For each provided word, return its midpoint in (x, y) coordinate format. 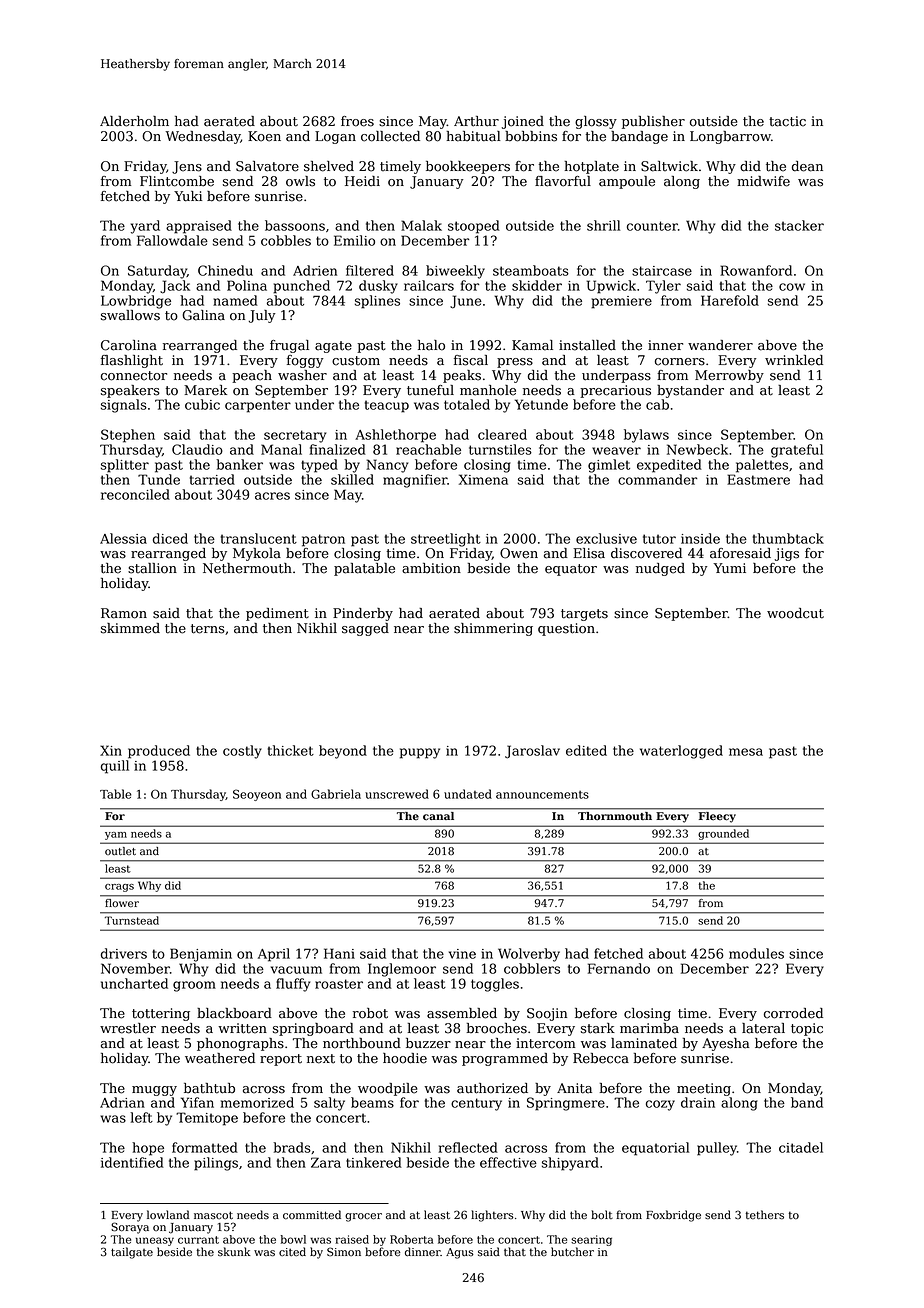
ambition (431, 568)
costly (242, 752)
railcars (429, 285)
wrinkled (794, 360)
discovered (646, 553)
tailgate (132, 1253)
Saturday (157, 272)
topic (807, 1029)
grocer (363, 1217)
